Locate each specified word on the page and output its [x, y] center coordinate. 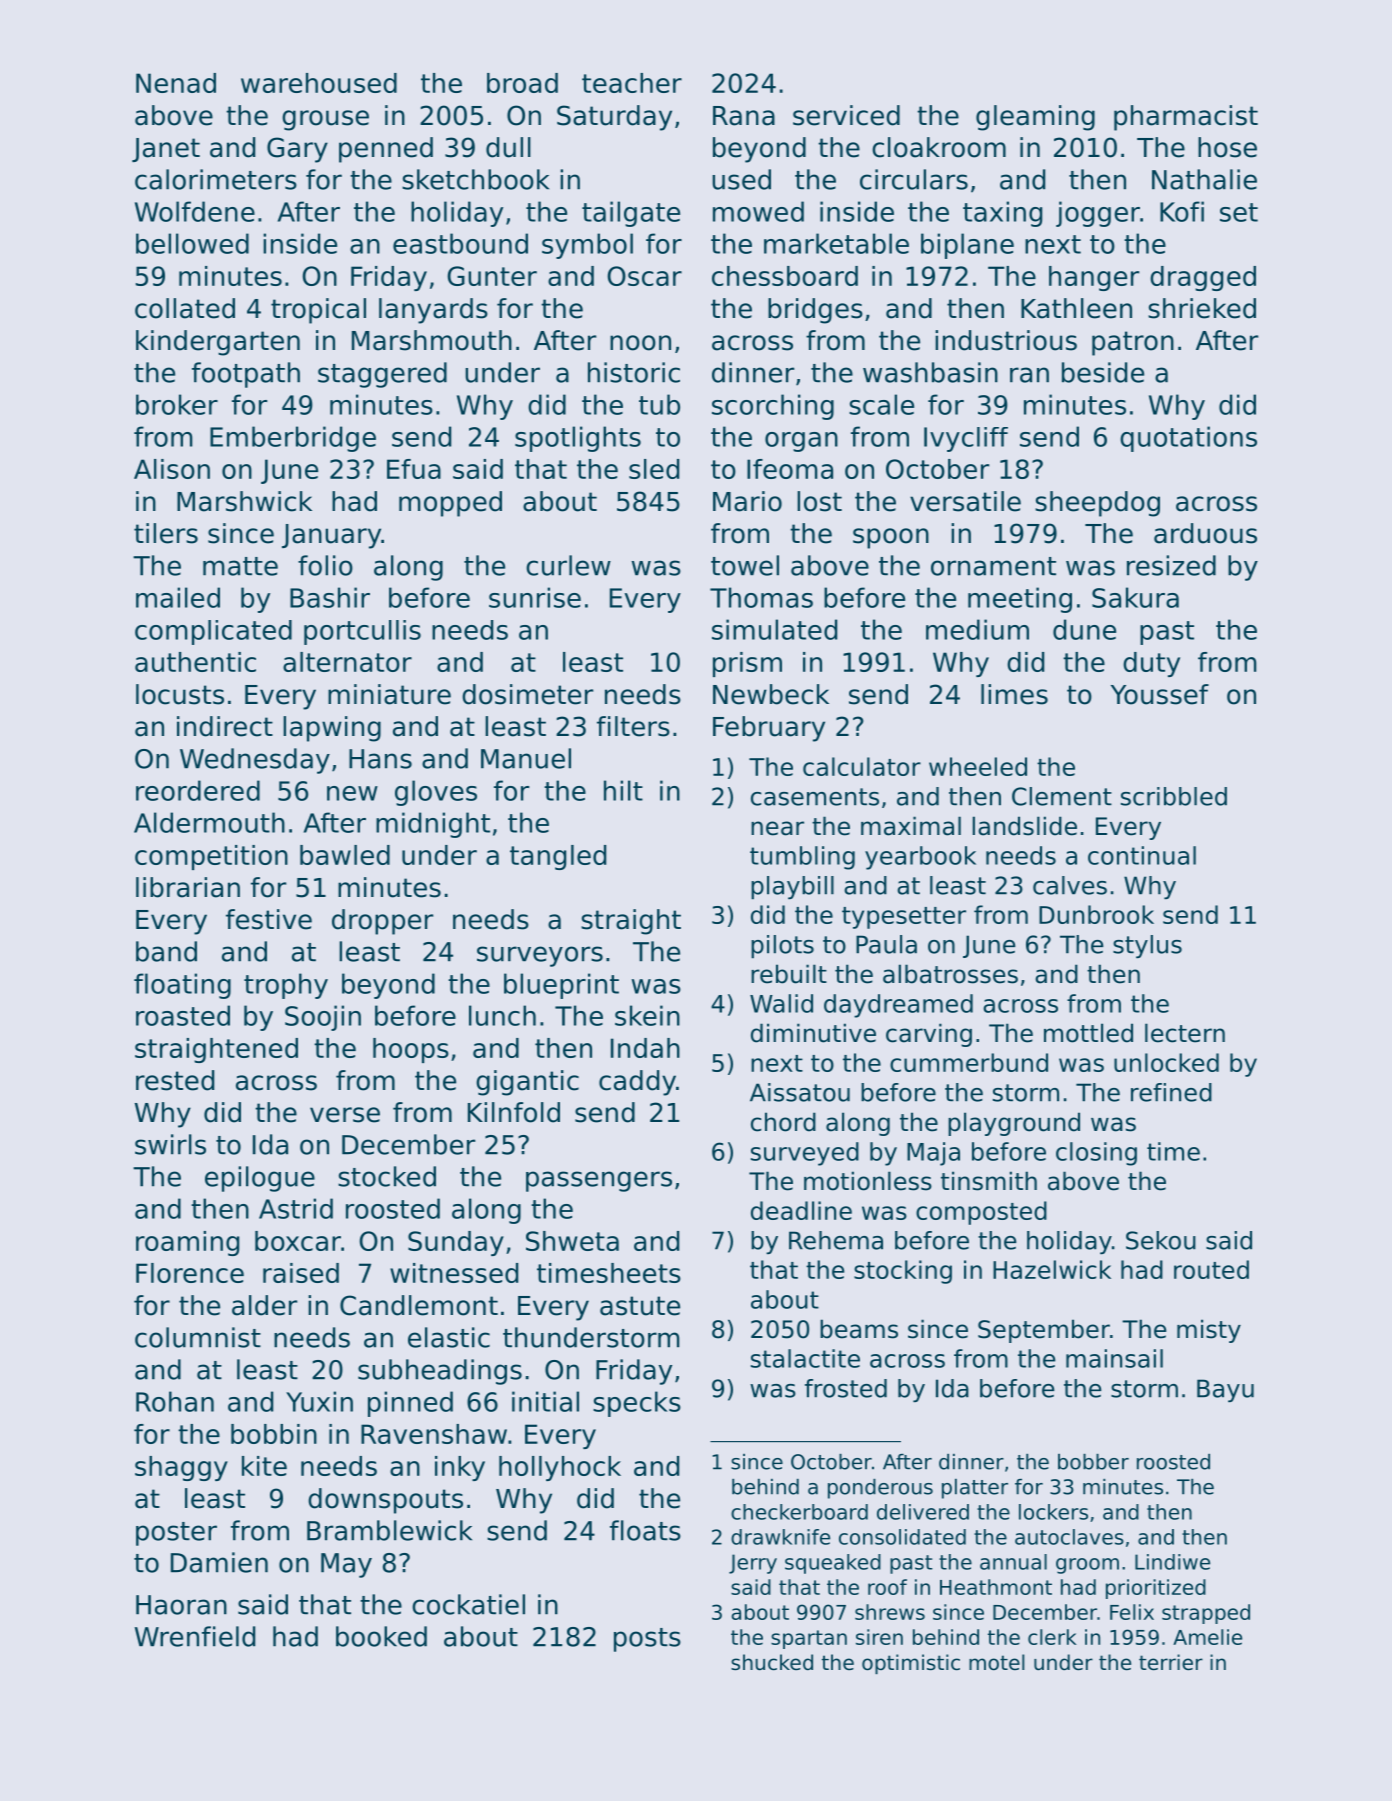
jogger [1098, 214]
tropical [318, 311]
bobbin [274, 1434]
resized [1171, 565]
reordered [198, 790]
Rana [744, 116]
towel [745, 565]
